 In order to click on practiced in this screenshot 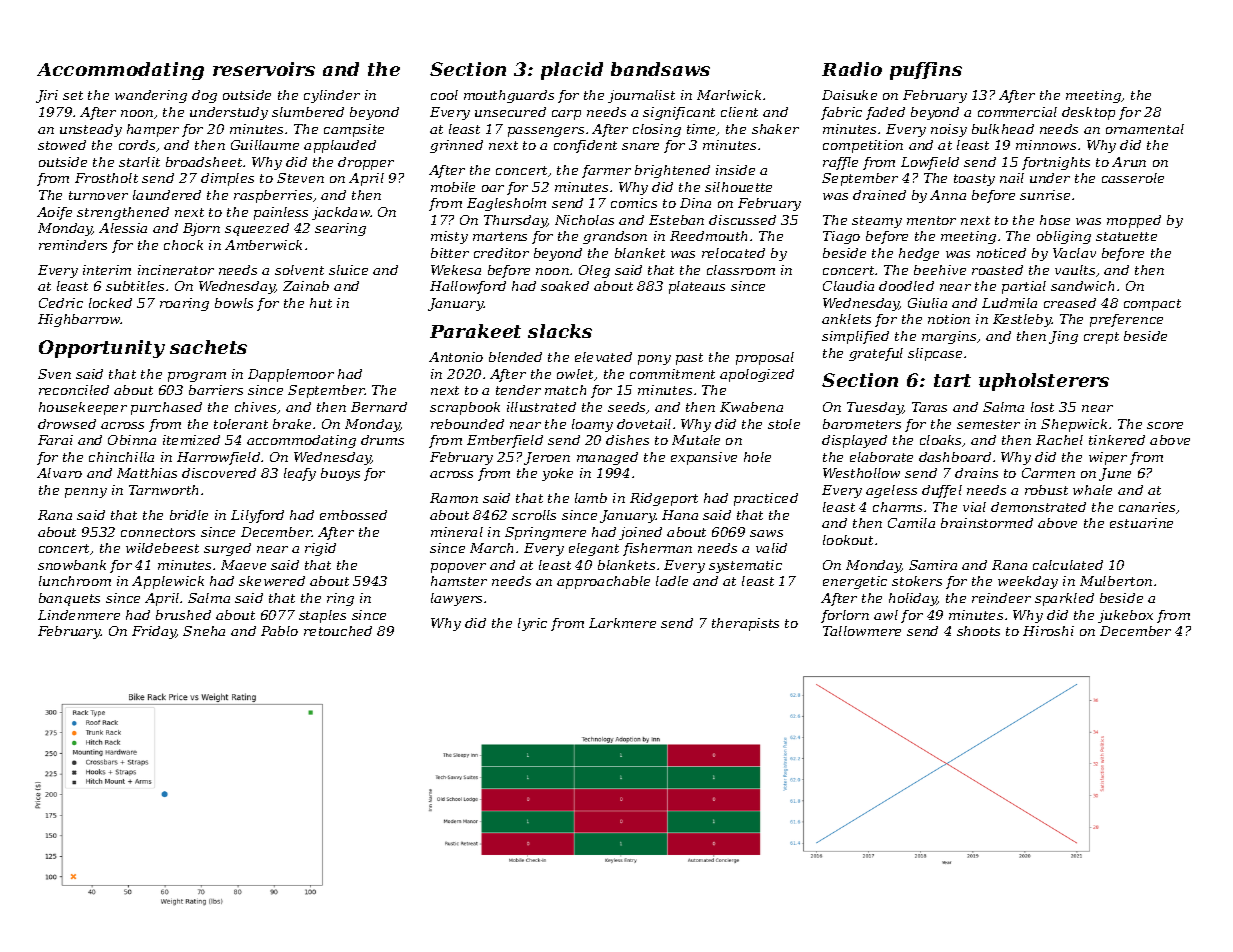, I will do `click(766, 499)`.
